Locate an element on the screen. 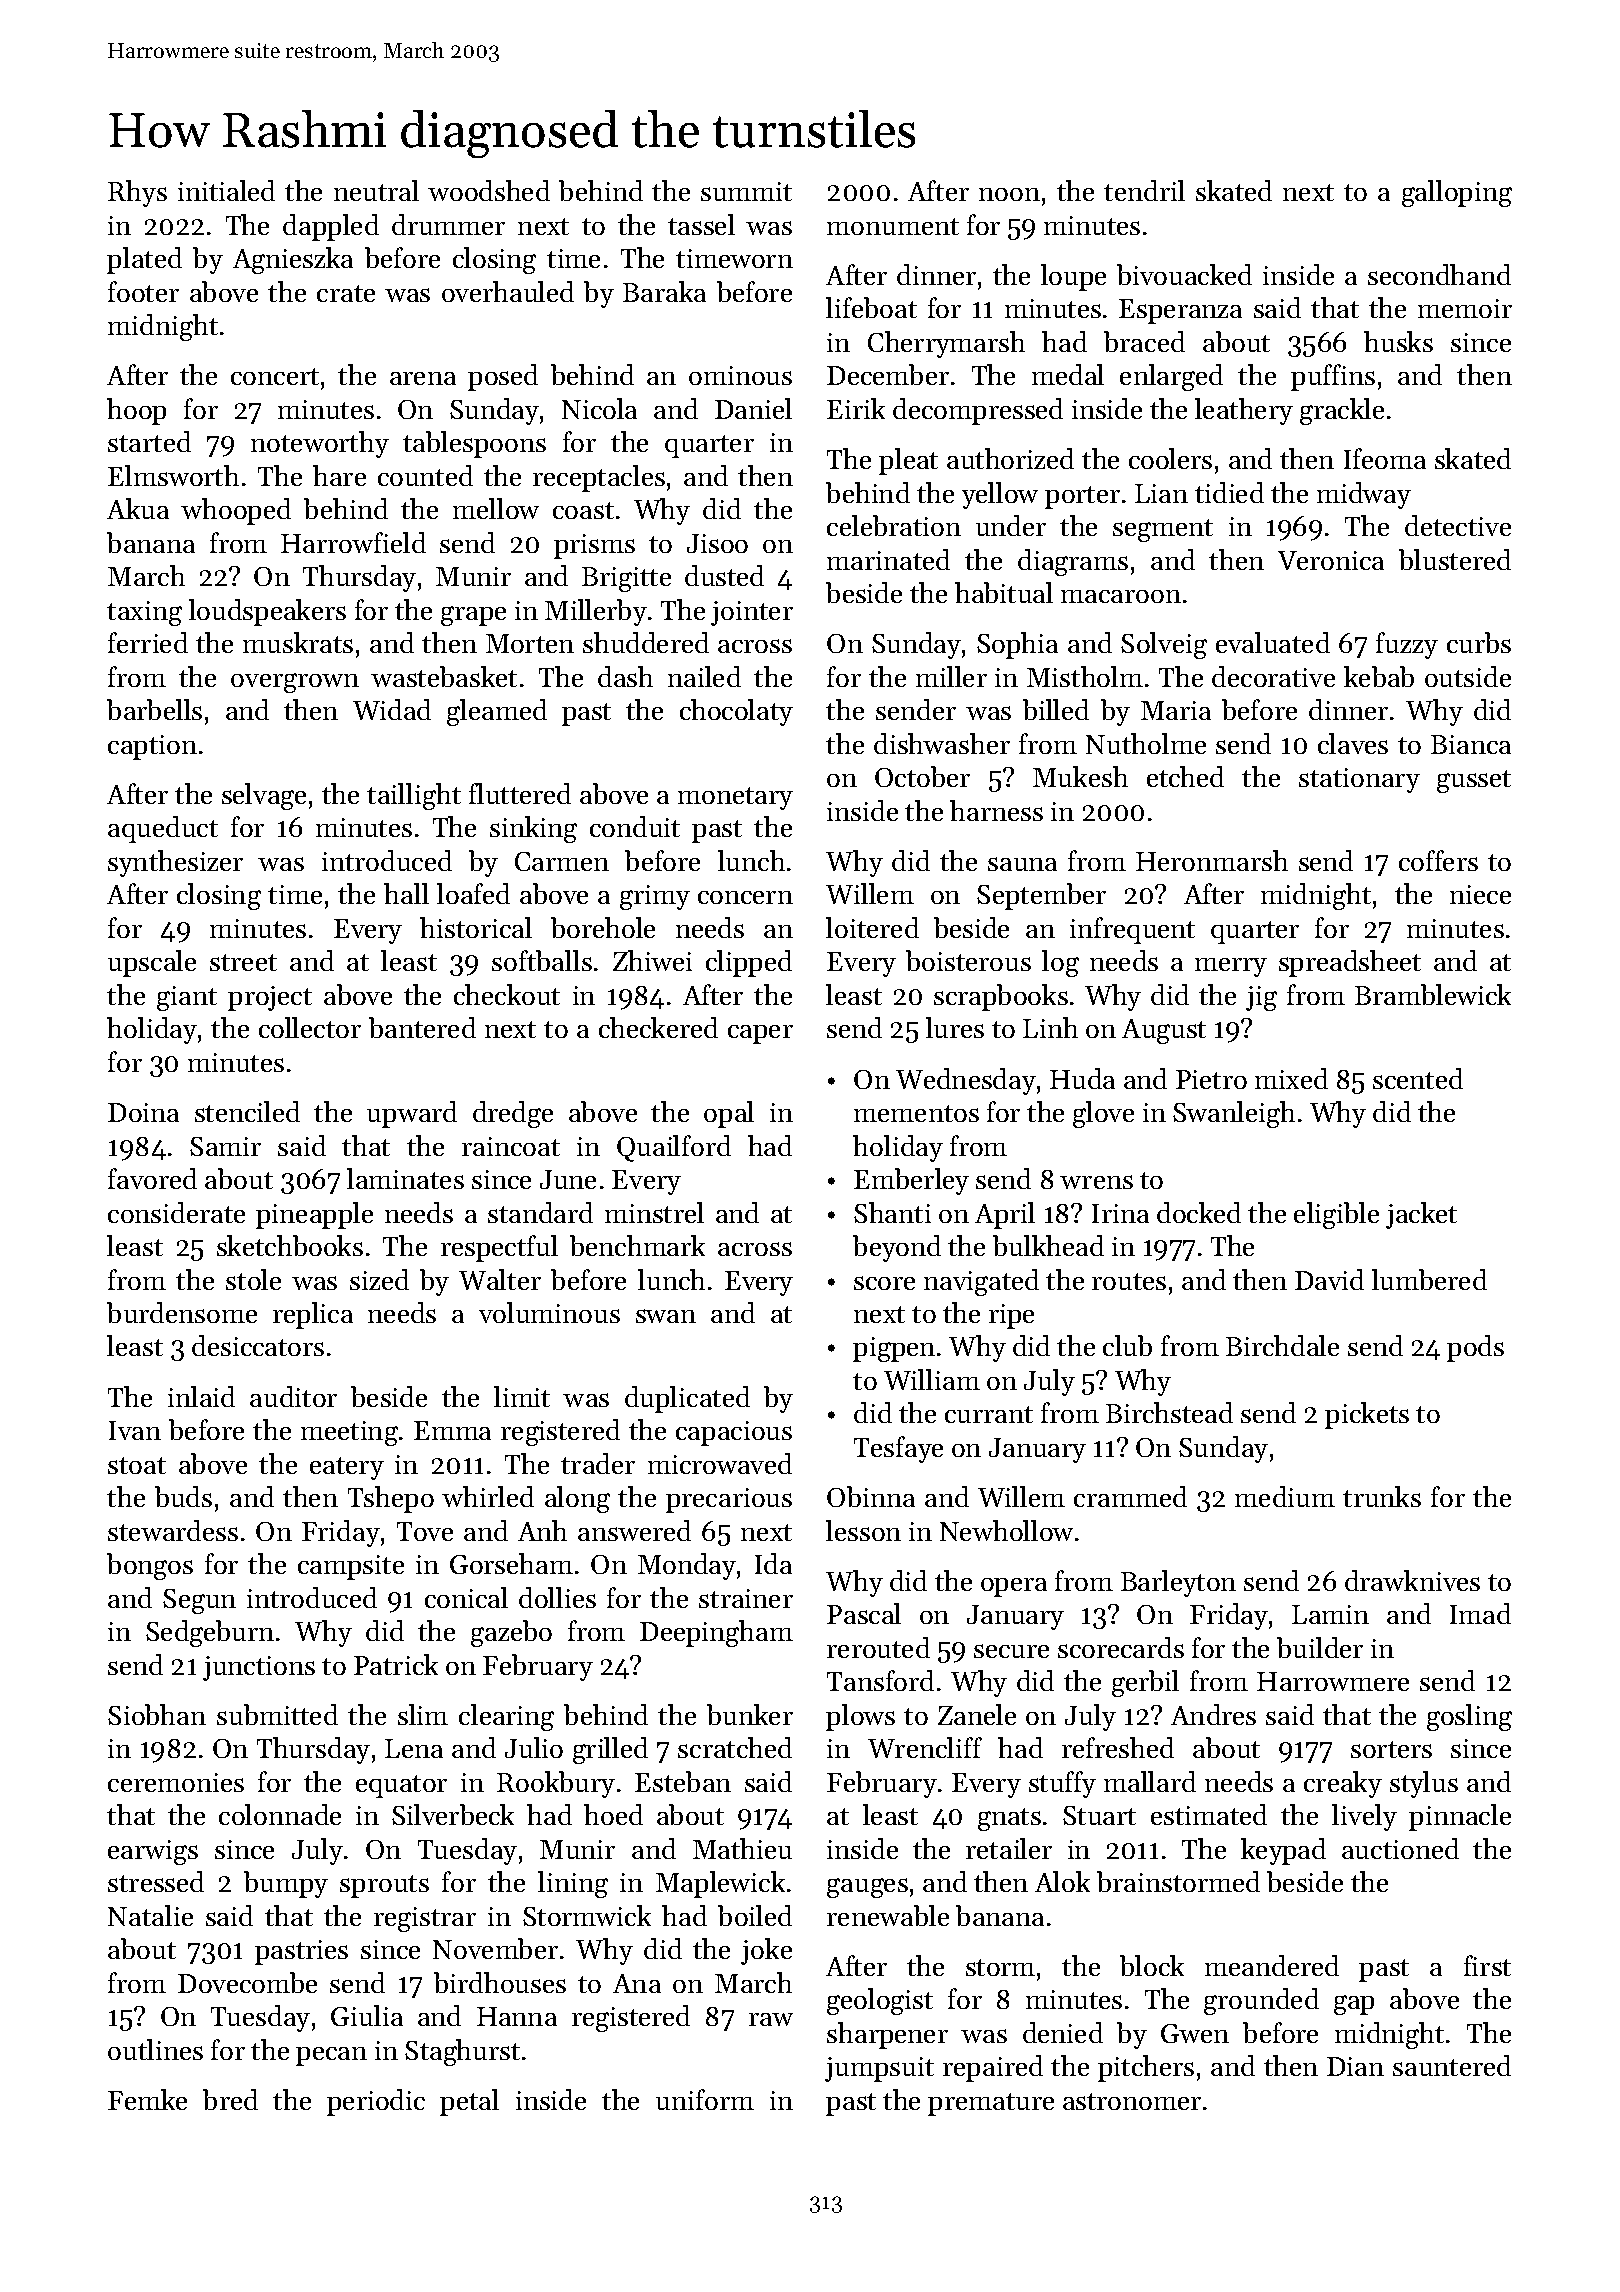 Image resolution: width=1620 pixels, height=2292 pixels. Natalie is located at coordinates (150, 1915).
